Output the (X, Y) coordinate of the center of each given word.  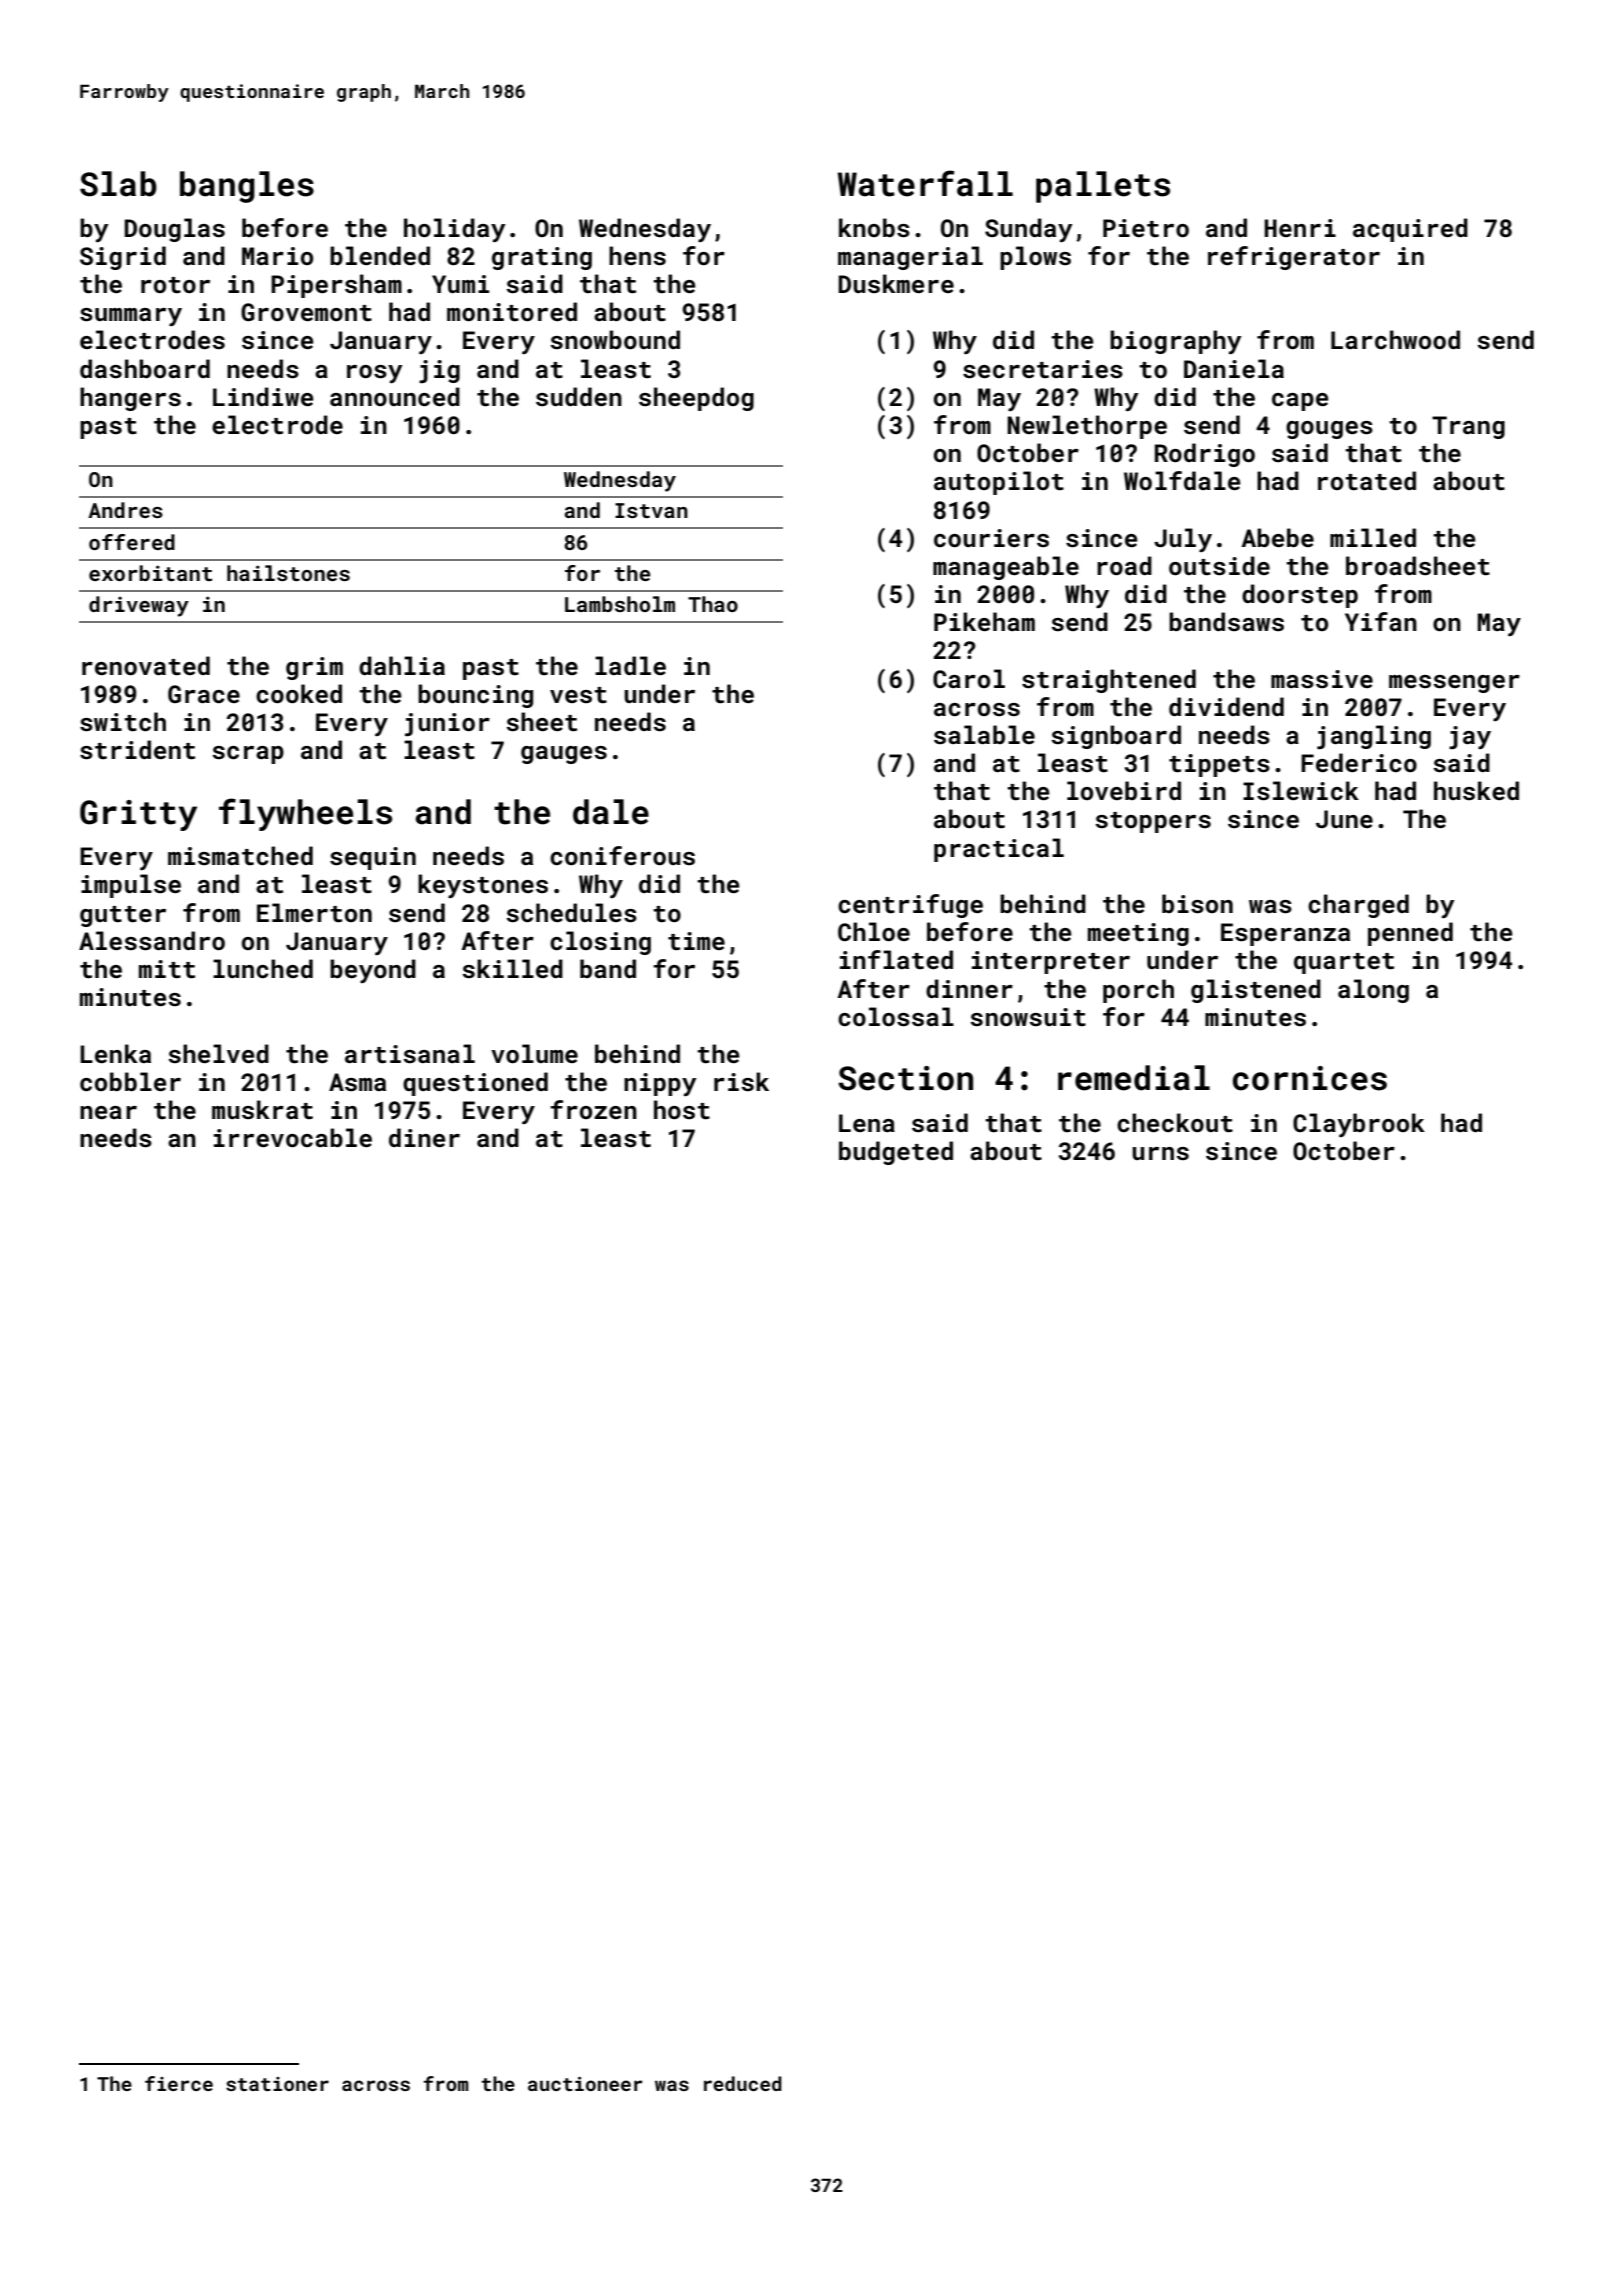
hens (637, 256)
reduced (743, 2083)
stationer (277, 2084)
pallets (1103, 187)
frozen (593, 1109)
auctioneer (585, 2084)
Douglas (174, 230)
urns (1160, 1154)
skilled (513, 969)
